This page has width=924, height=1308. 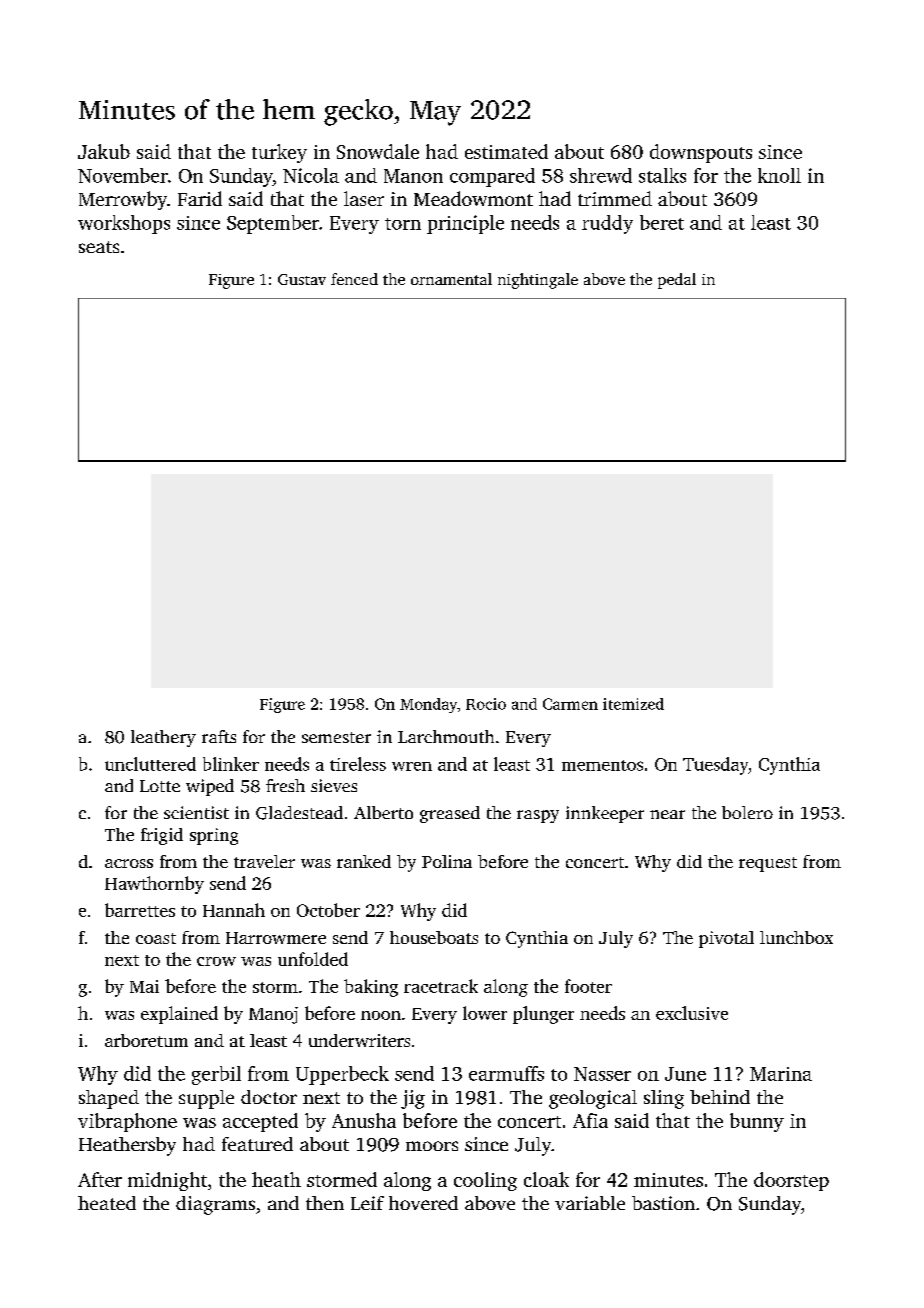 What do you see at coordinates (570, 704) in the page?
I see `Carmen` at bounding box center [570, 704].
